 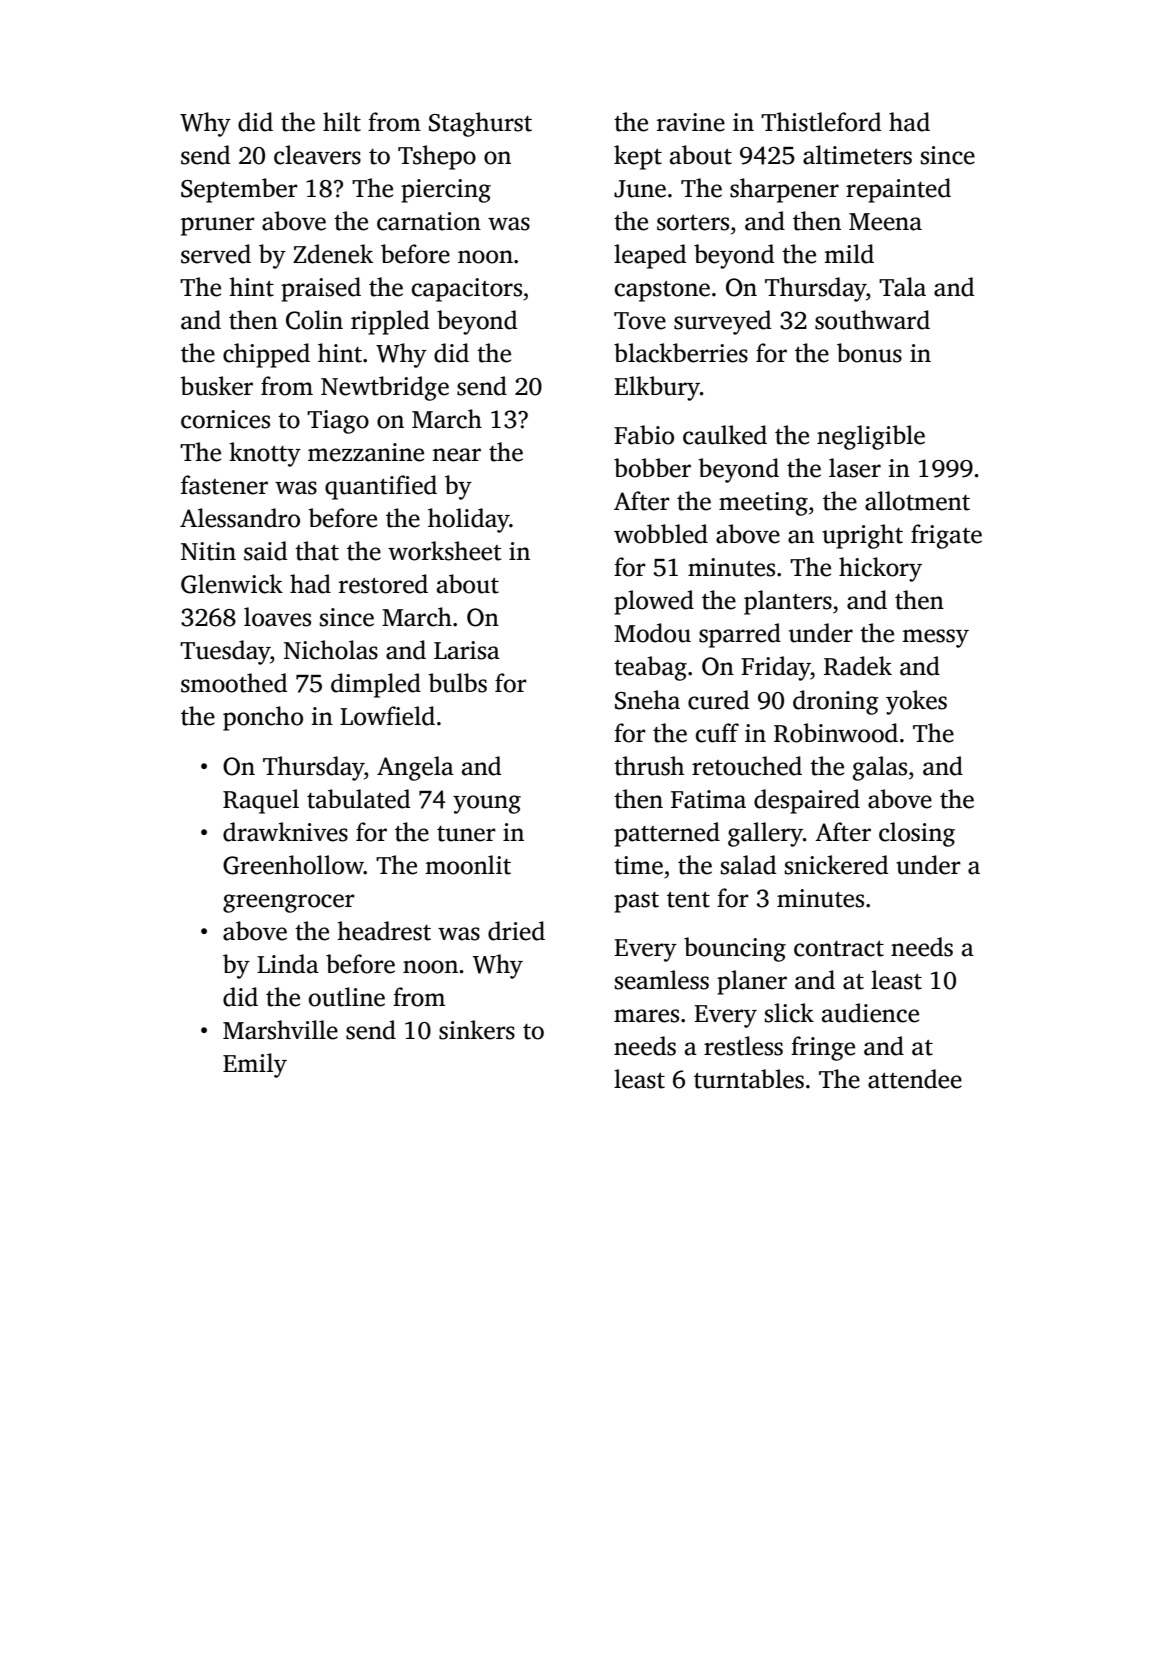 I want to click on planters, so click(x=788, y=602).
